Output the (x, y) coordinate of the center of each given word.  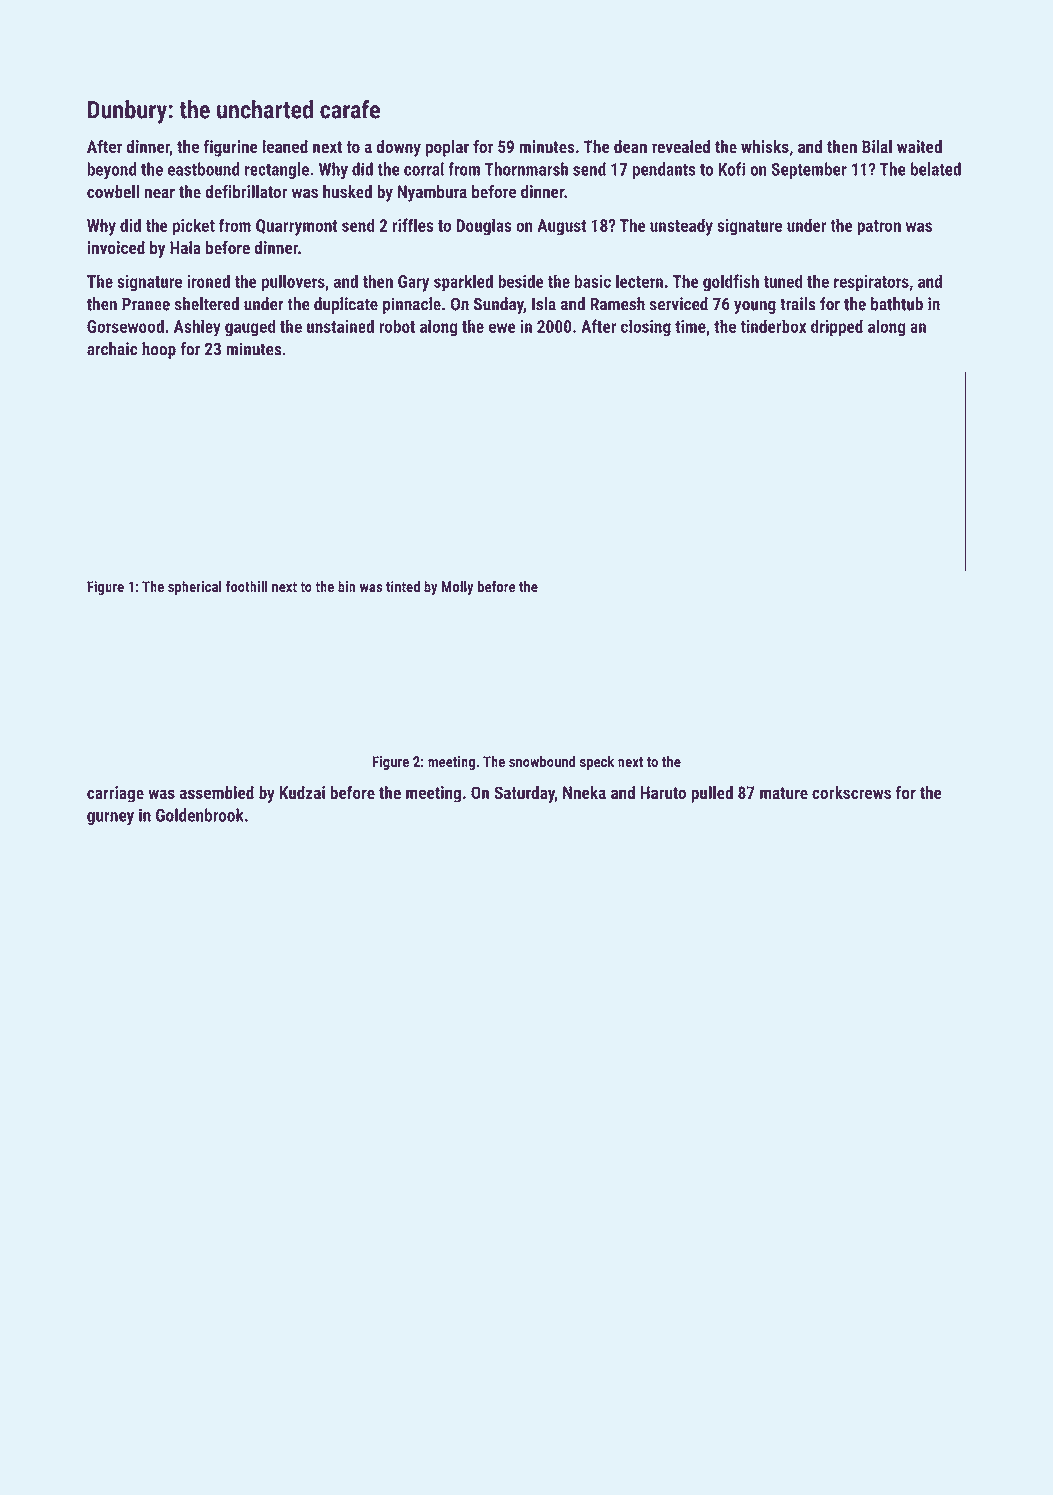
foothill (247, 586)
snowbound (542, 761)
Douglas (484, 227)
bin (347, 586)
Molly (457, 588)
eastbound (204, 169)
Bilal (877, 146)
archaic (112, 349)
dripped (837, 328)
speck (597, 763)
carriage (115, 794)
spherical (195, 588)
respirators (871, 283)
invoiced (116, 247)
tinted (403, 586)
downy (398, 148)
